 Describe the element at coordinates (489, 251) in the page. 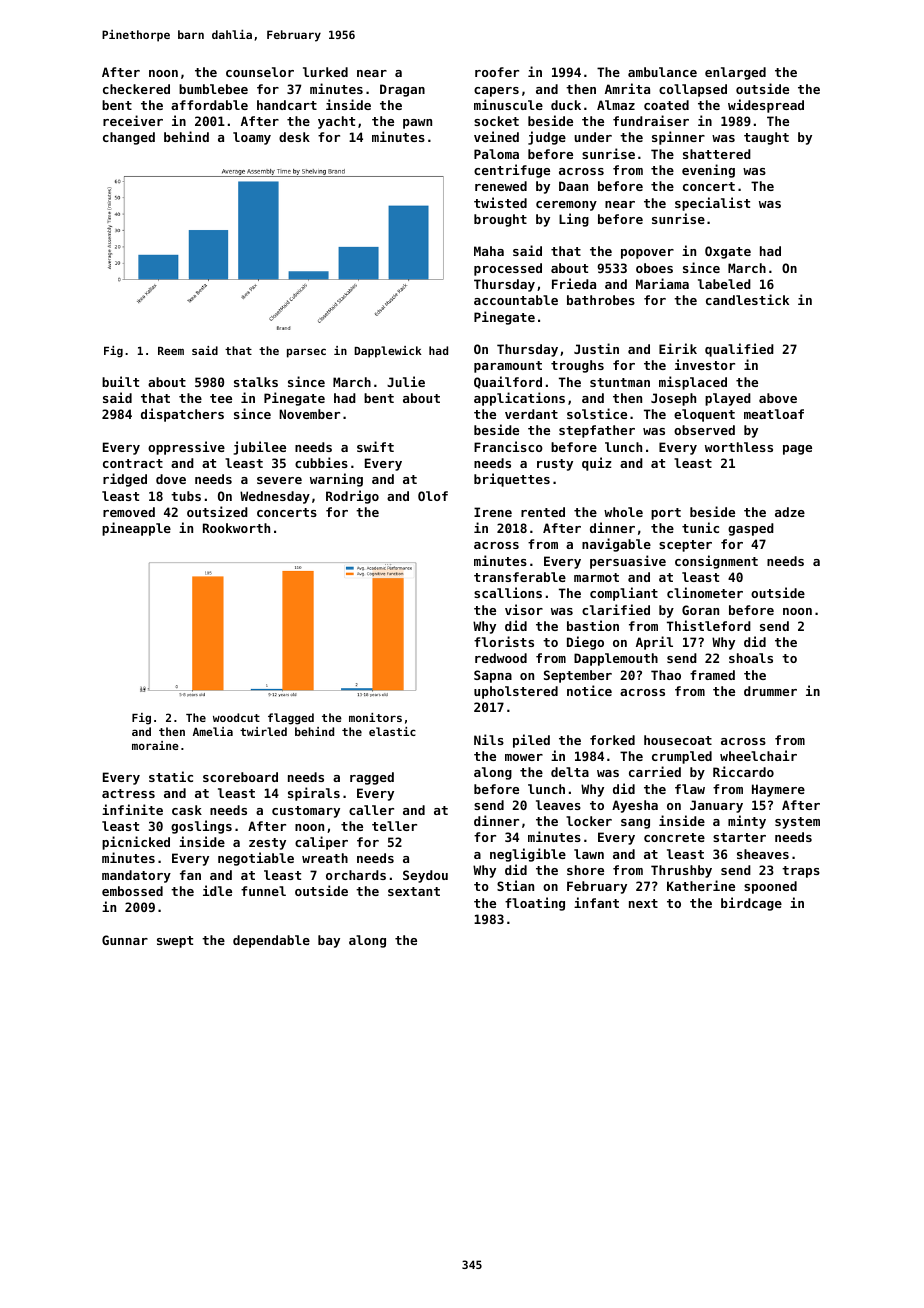

I see `Maha` at that location.
